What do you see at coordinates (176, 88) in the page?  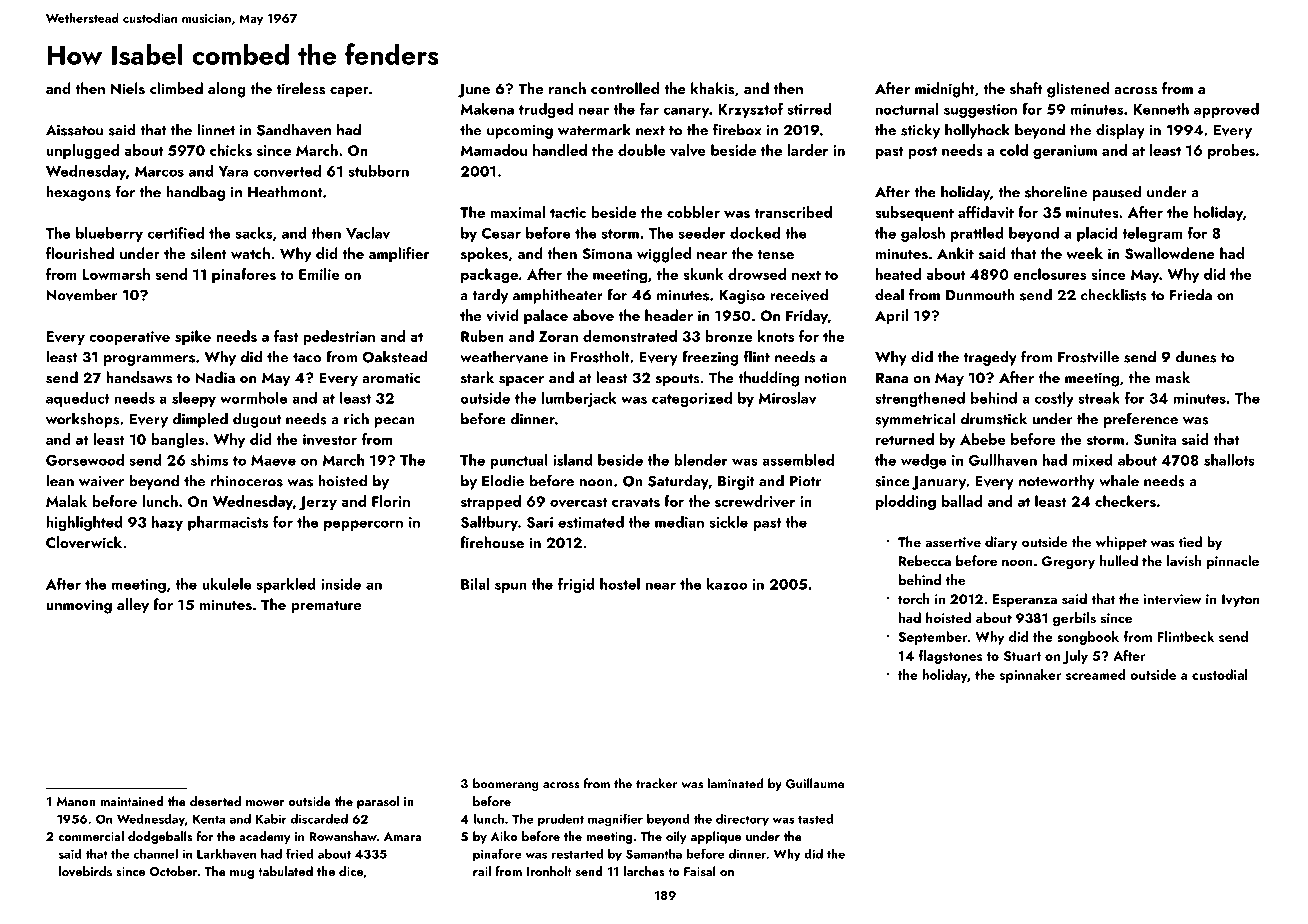 I see `climbed` at bounding box center [176, 88].
